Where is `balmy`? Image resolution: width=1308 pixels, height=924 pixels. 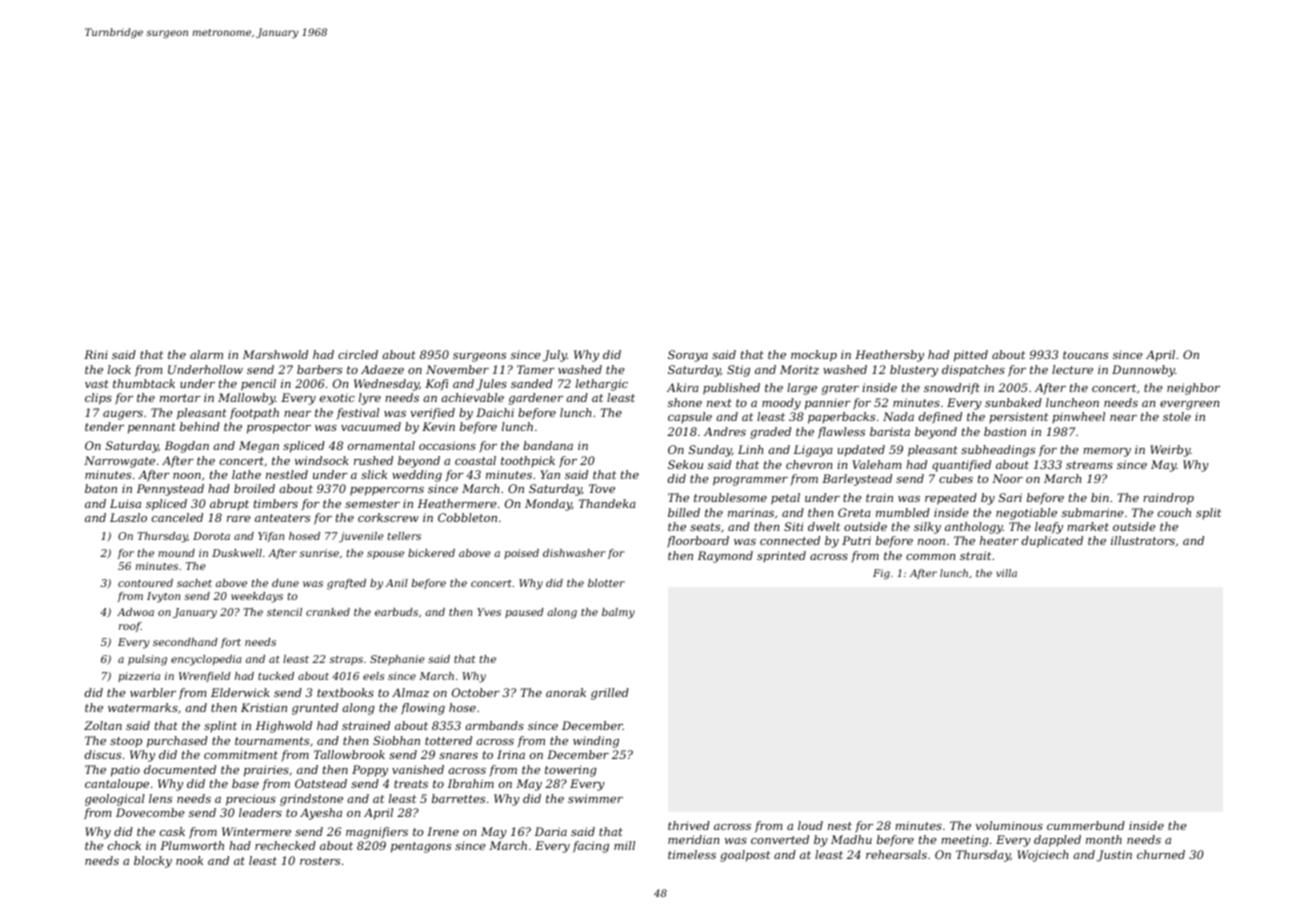 balmy is located at coordinates (618, 613).
